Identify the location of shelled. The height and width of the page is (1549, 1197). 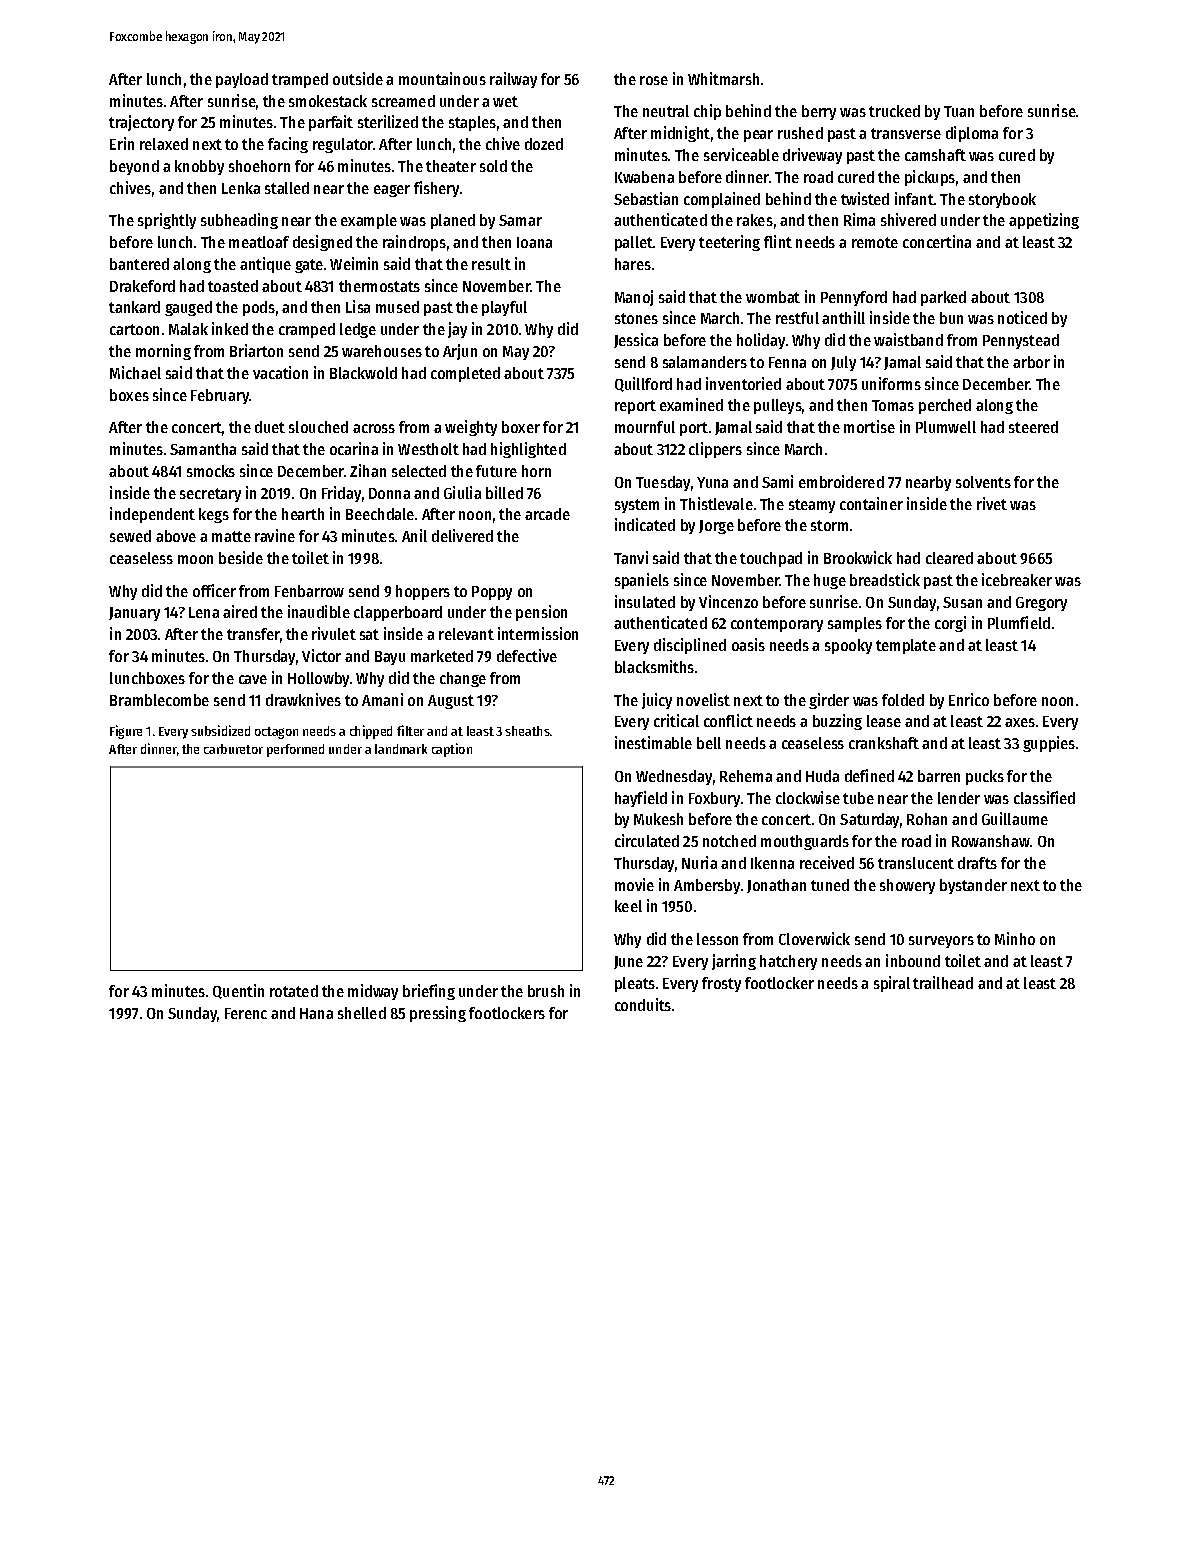
(362, 1013).
